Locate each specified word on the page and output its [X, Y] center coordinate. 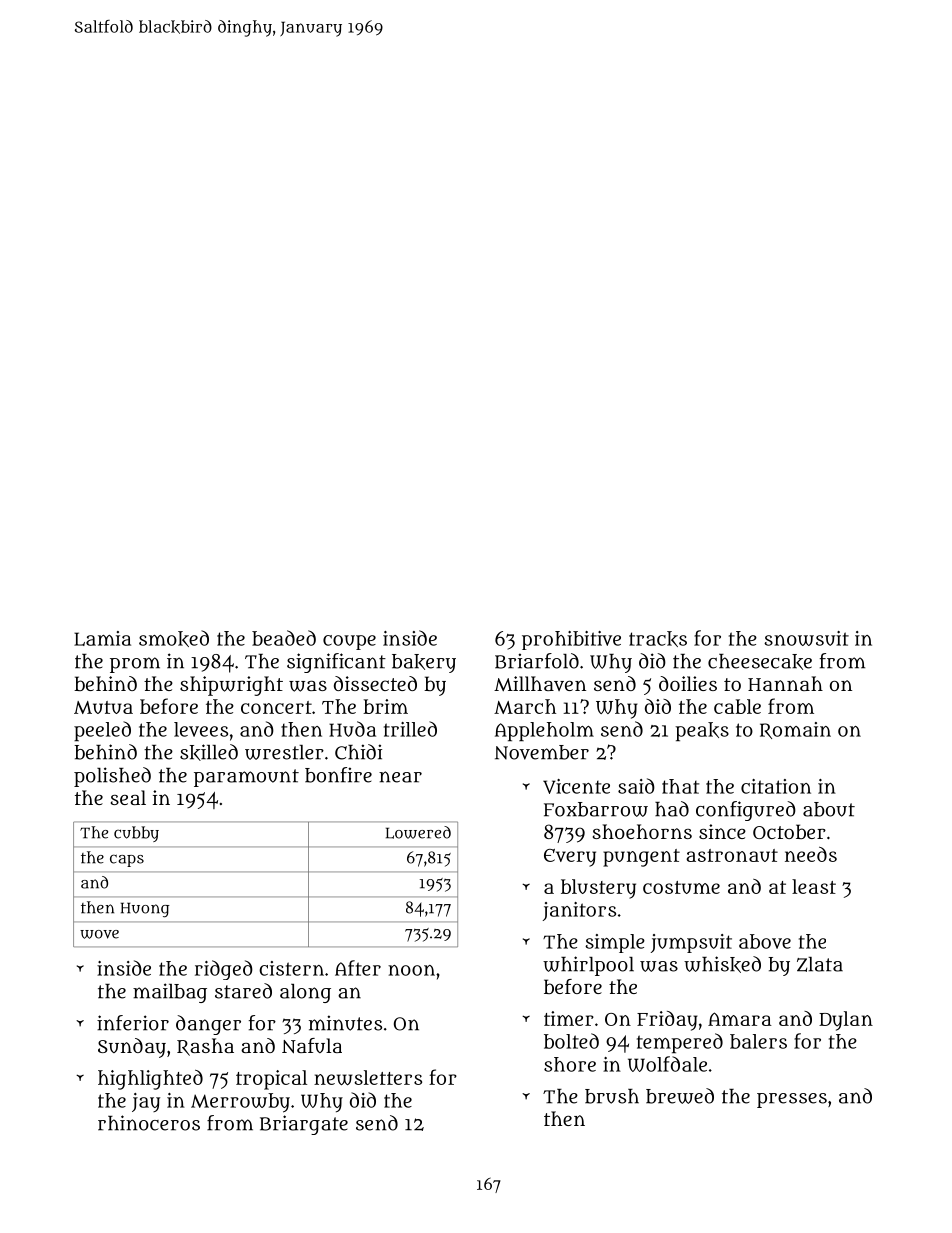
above [765, 941]
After [358, 968]
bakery [424, 663]
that [680, 786]
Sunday [132, 1048]
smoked [174, 638]
